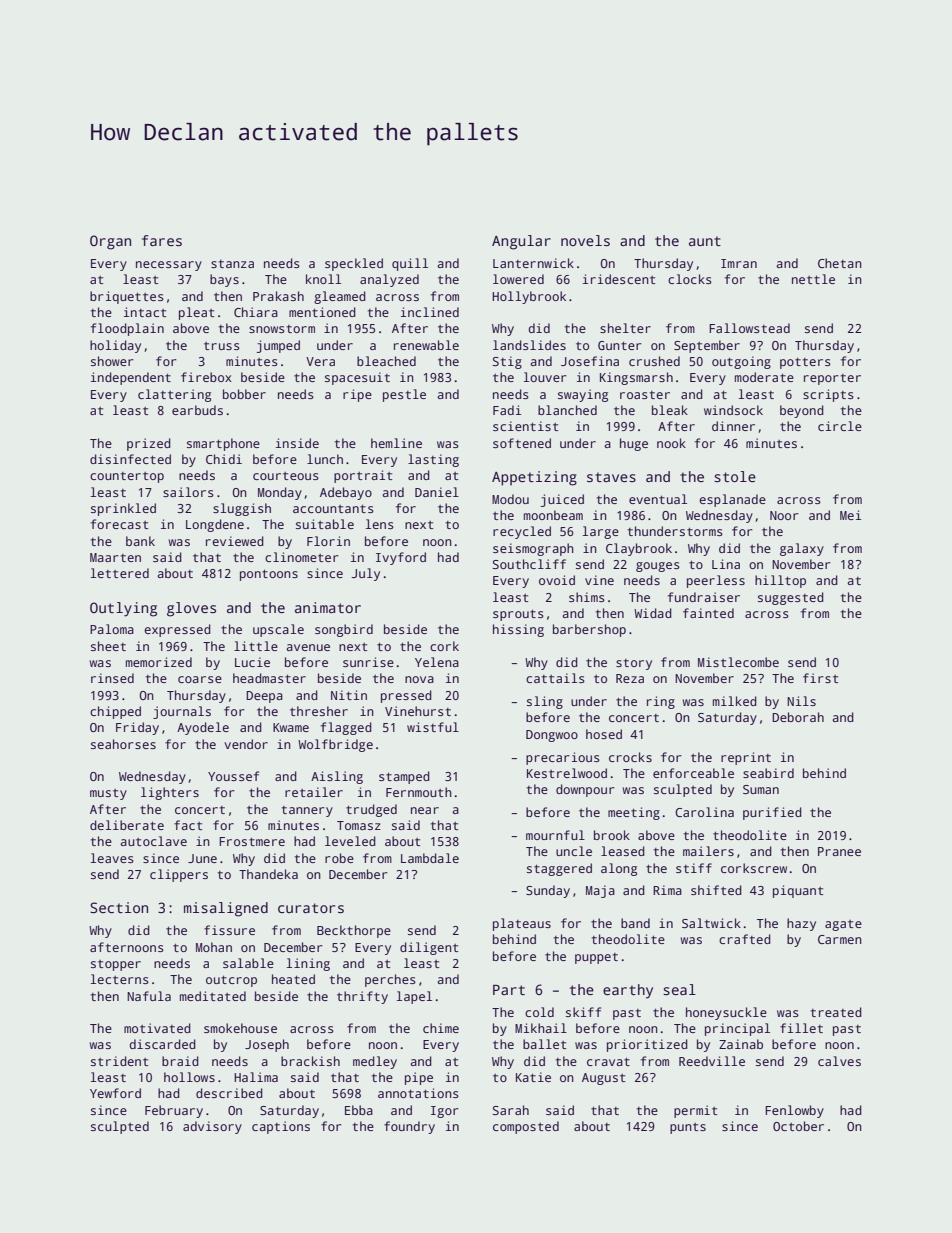 This screenshot has width=952, height=1233. What do you see at coordinates (426, 345) in the screenshot?
I see `renewable` at bounding box center [426, 345].
